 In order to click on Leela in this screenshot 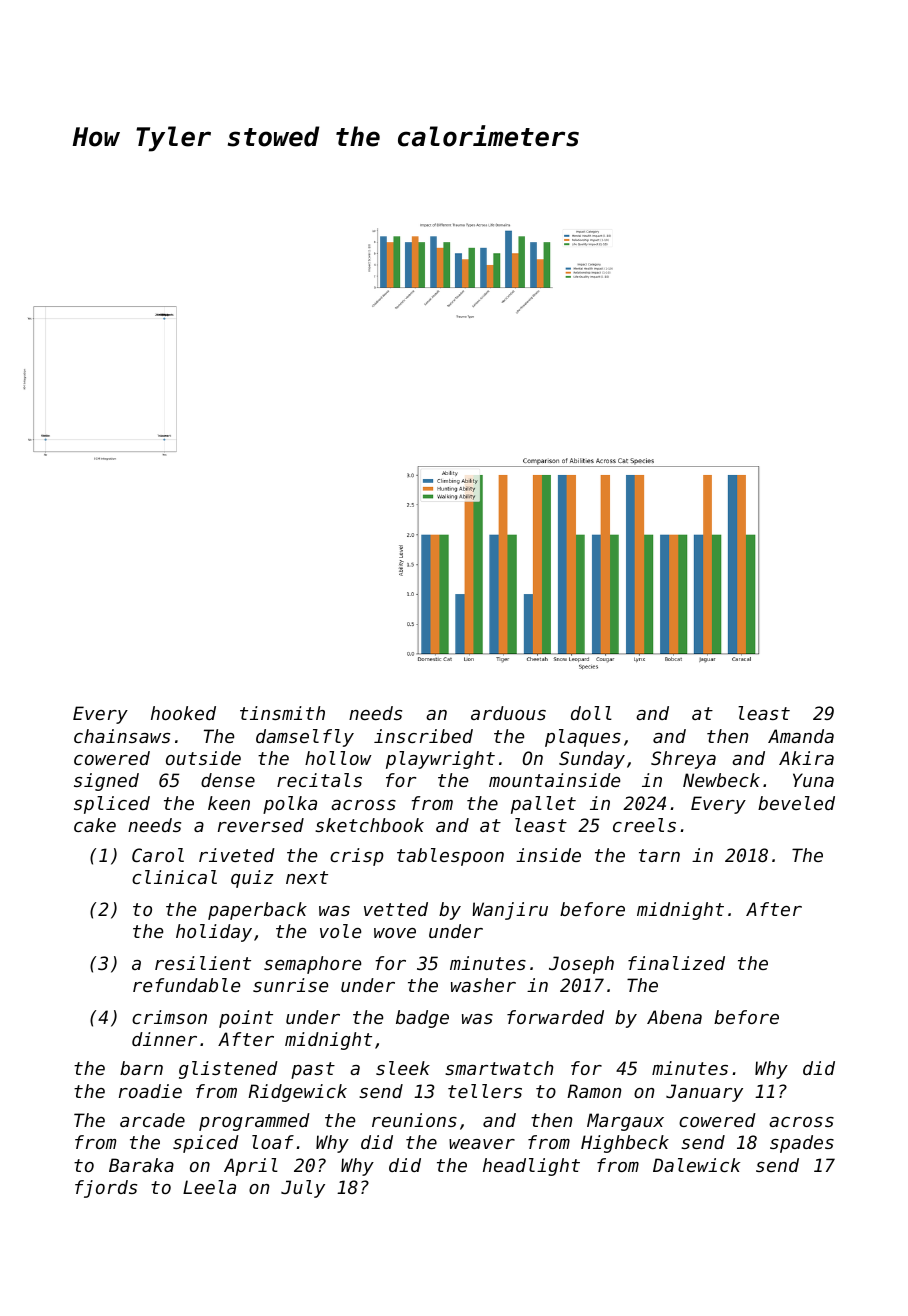, I will do `click(209, 1187)`.
